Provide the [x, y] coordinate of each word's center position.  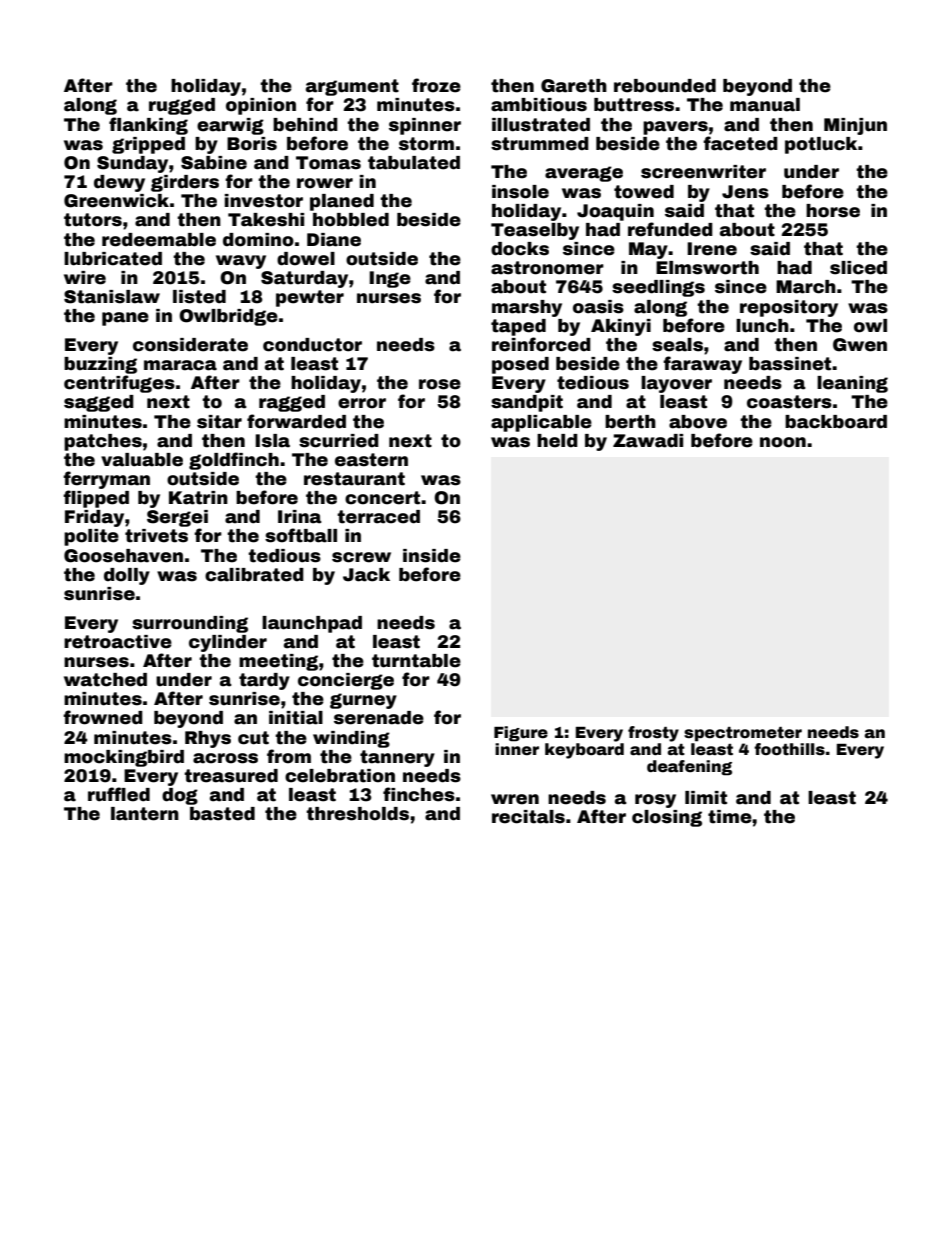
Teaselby [535, 231]
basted [222, 814]
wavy [241, 262]
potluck [821, 145]
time [730, 817]
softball [301, 535]
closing [667, 818]
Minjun [855, 126]
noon [783, 442]
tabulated [414, 163]
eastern [371, 460]
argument [352, 87]
